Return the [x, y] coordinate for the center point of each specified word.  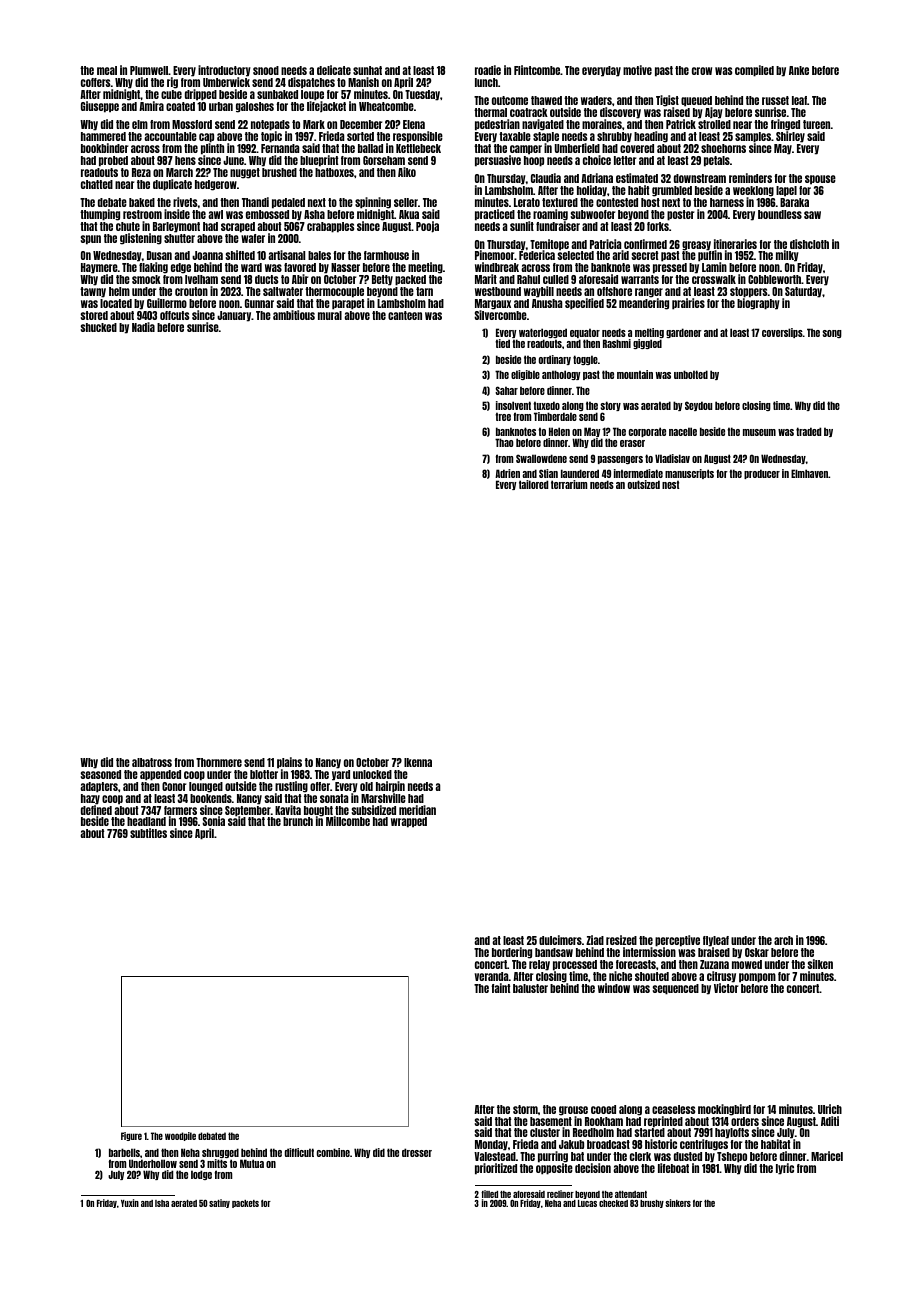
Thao [504, 442]
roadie [488, 70]
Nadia [143, 327]
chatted [97, 184]
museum [759, 432]
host [650, 202]
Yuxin [130, 1203]
